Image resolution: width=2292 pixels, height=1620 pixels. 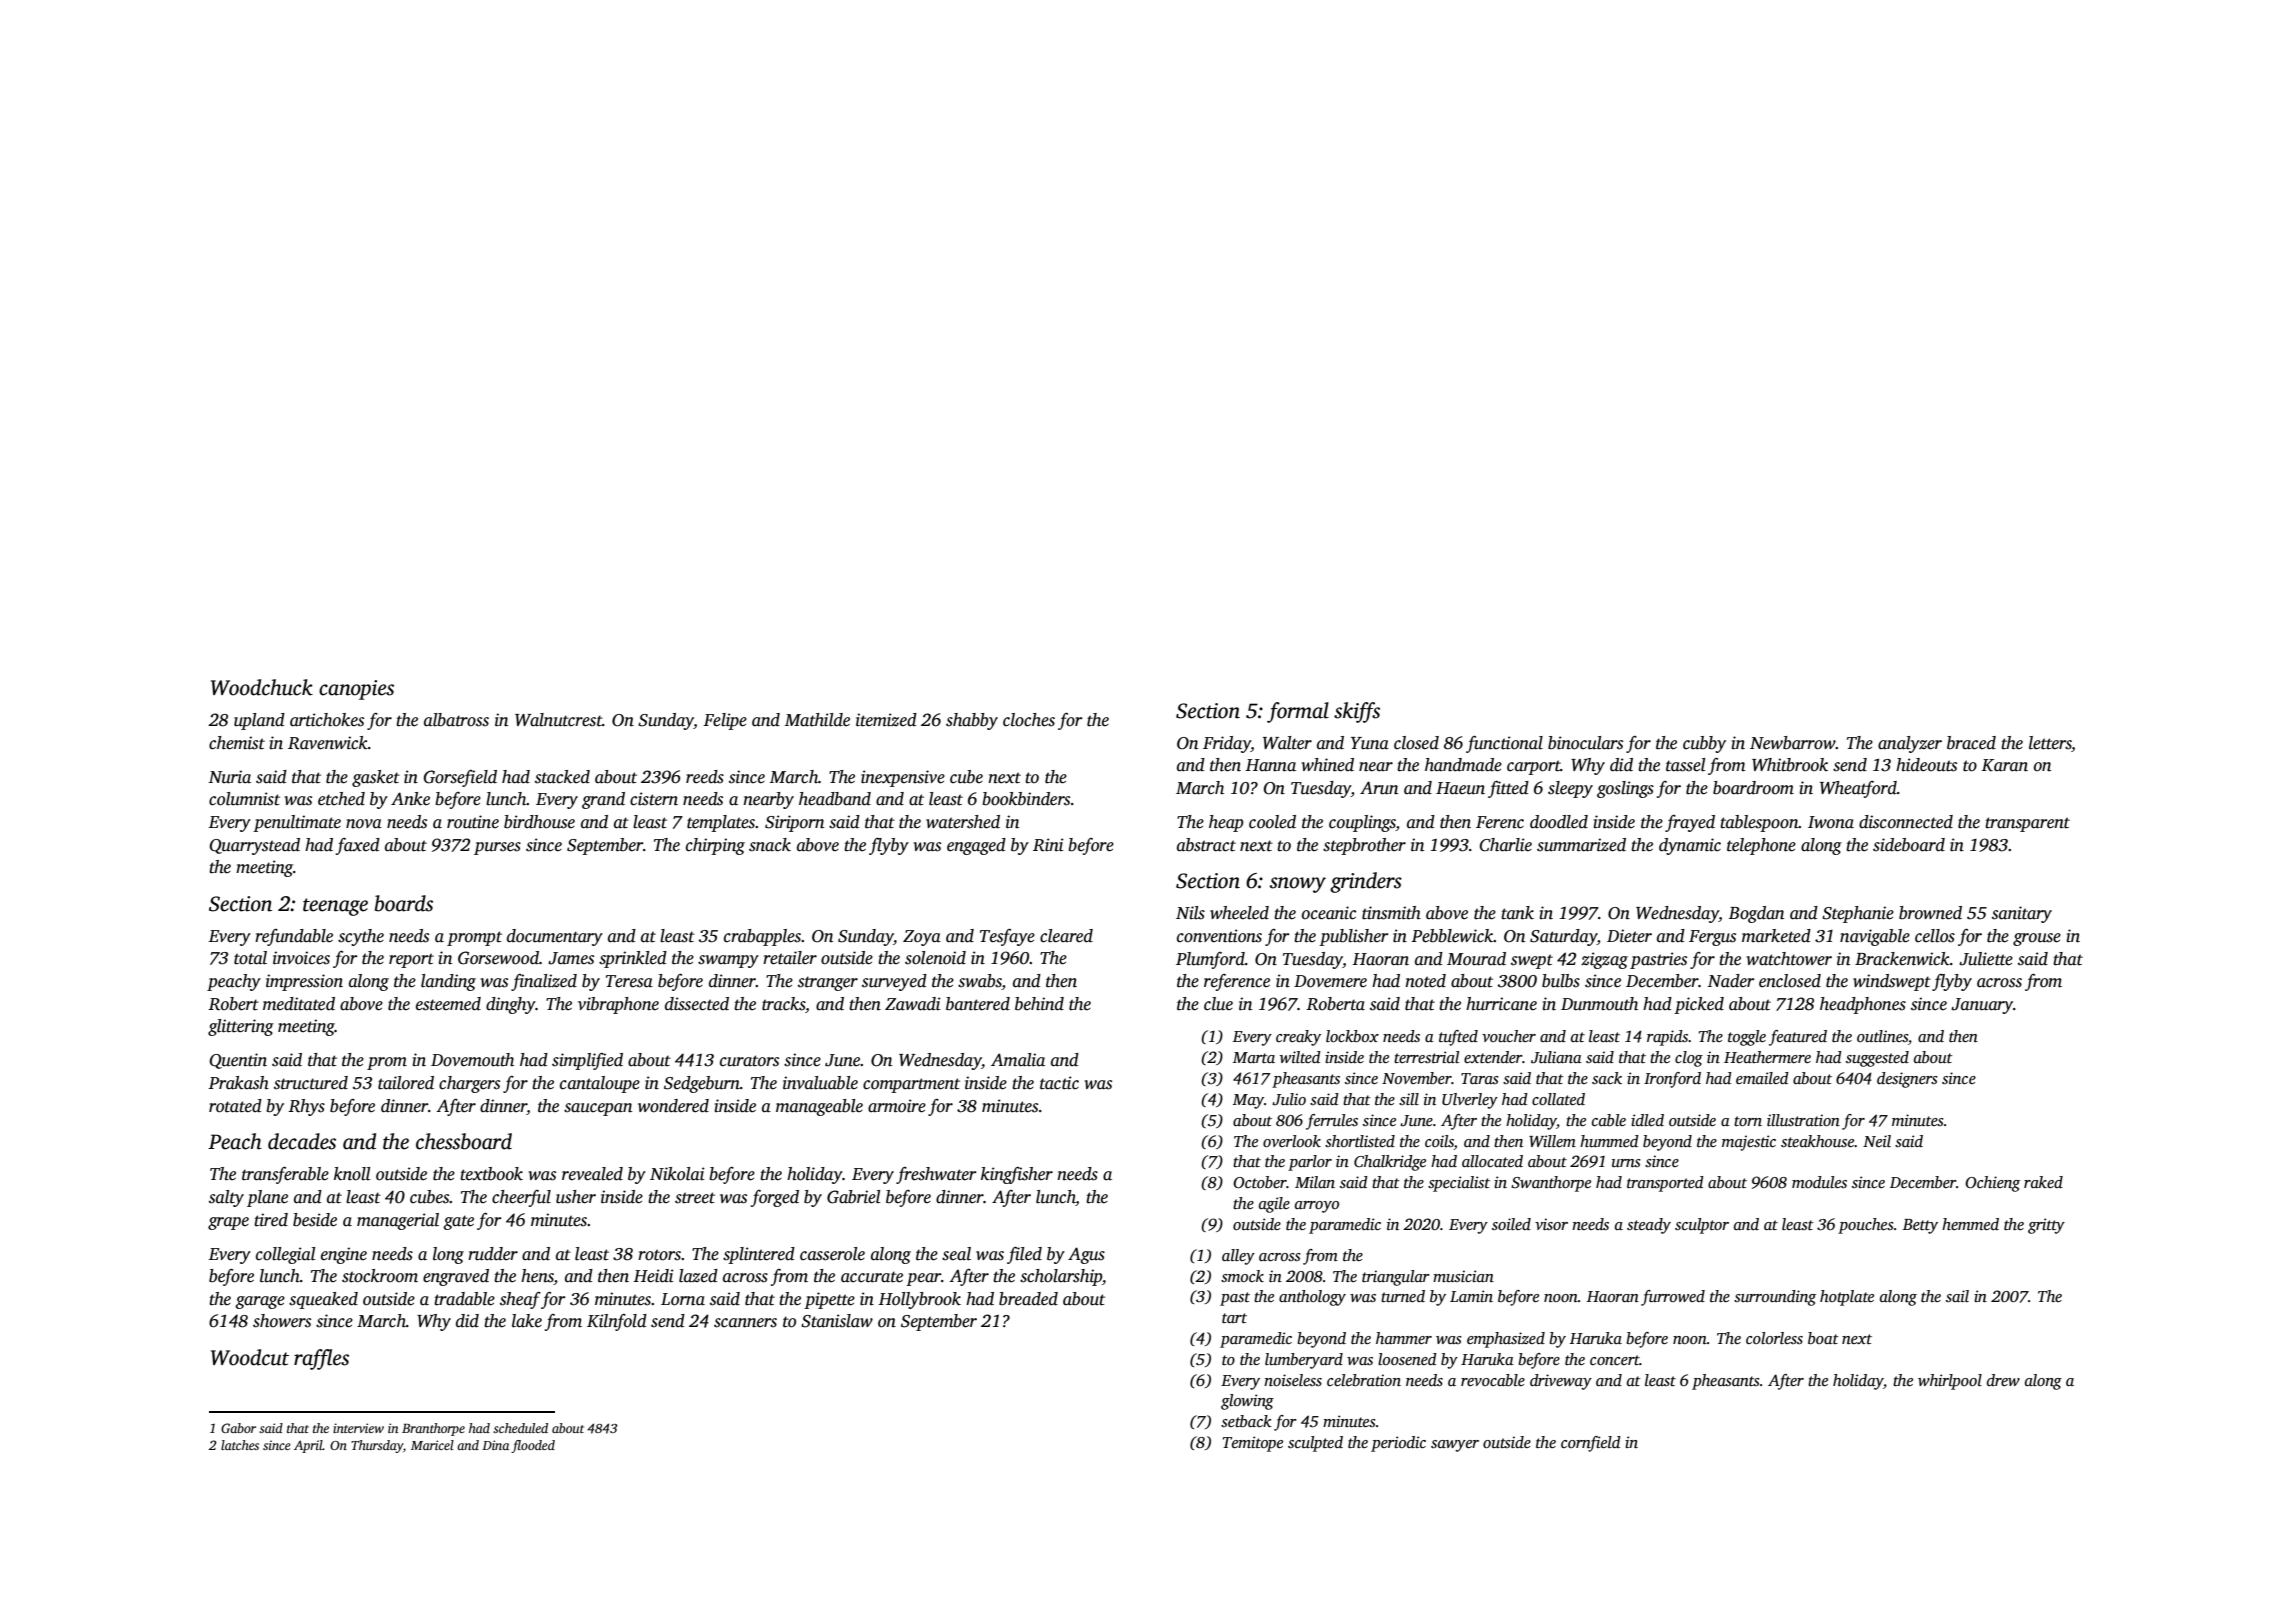 What do you see at coordinates (1950, 1382) in the page?
I see `whirlpool` at bounding box center [1950, 1382].
